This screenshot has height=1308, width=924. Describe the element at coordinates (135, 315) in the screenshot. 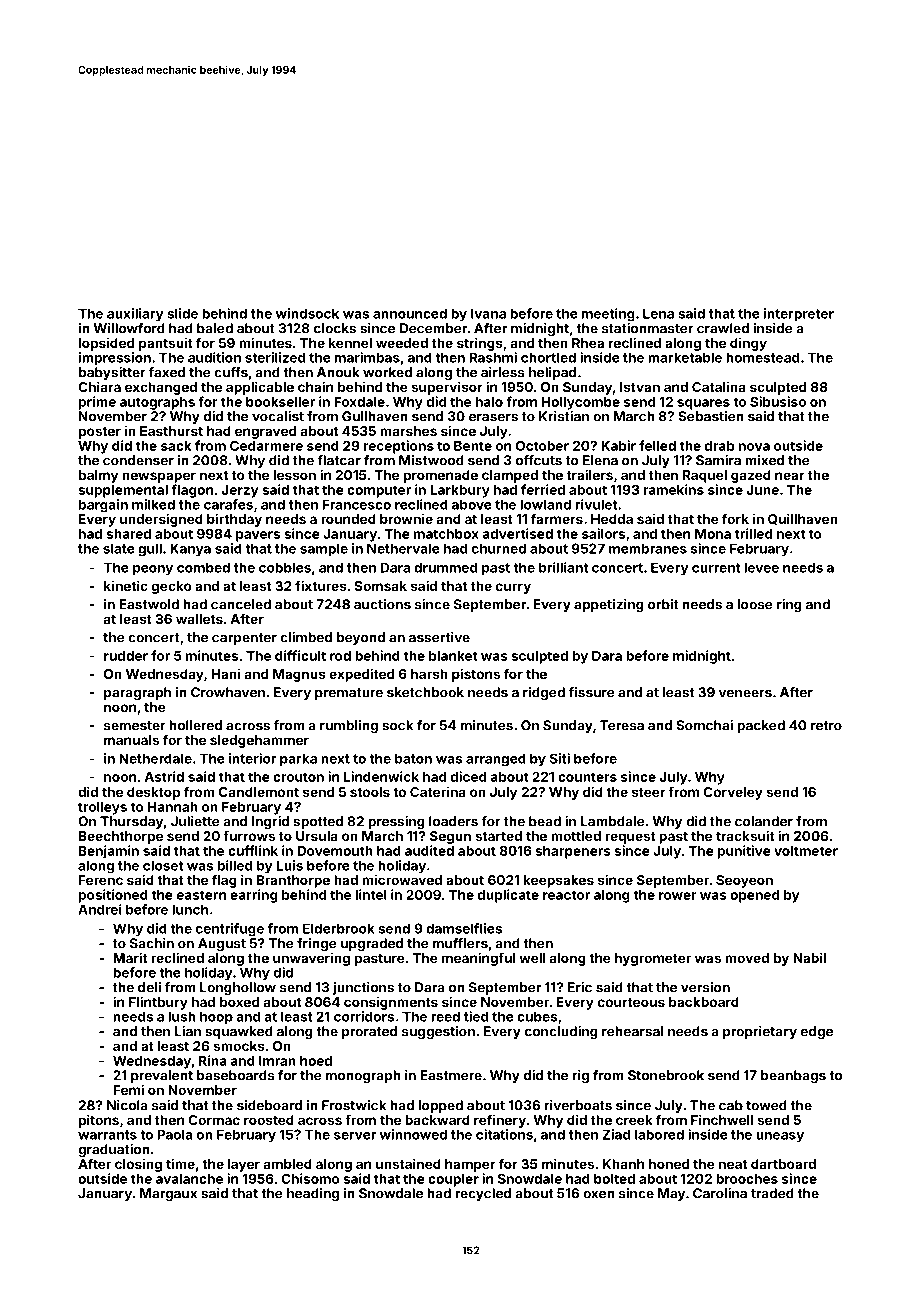

I see `auxiliary` at that location.
